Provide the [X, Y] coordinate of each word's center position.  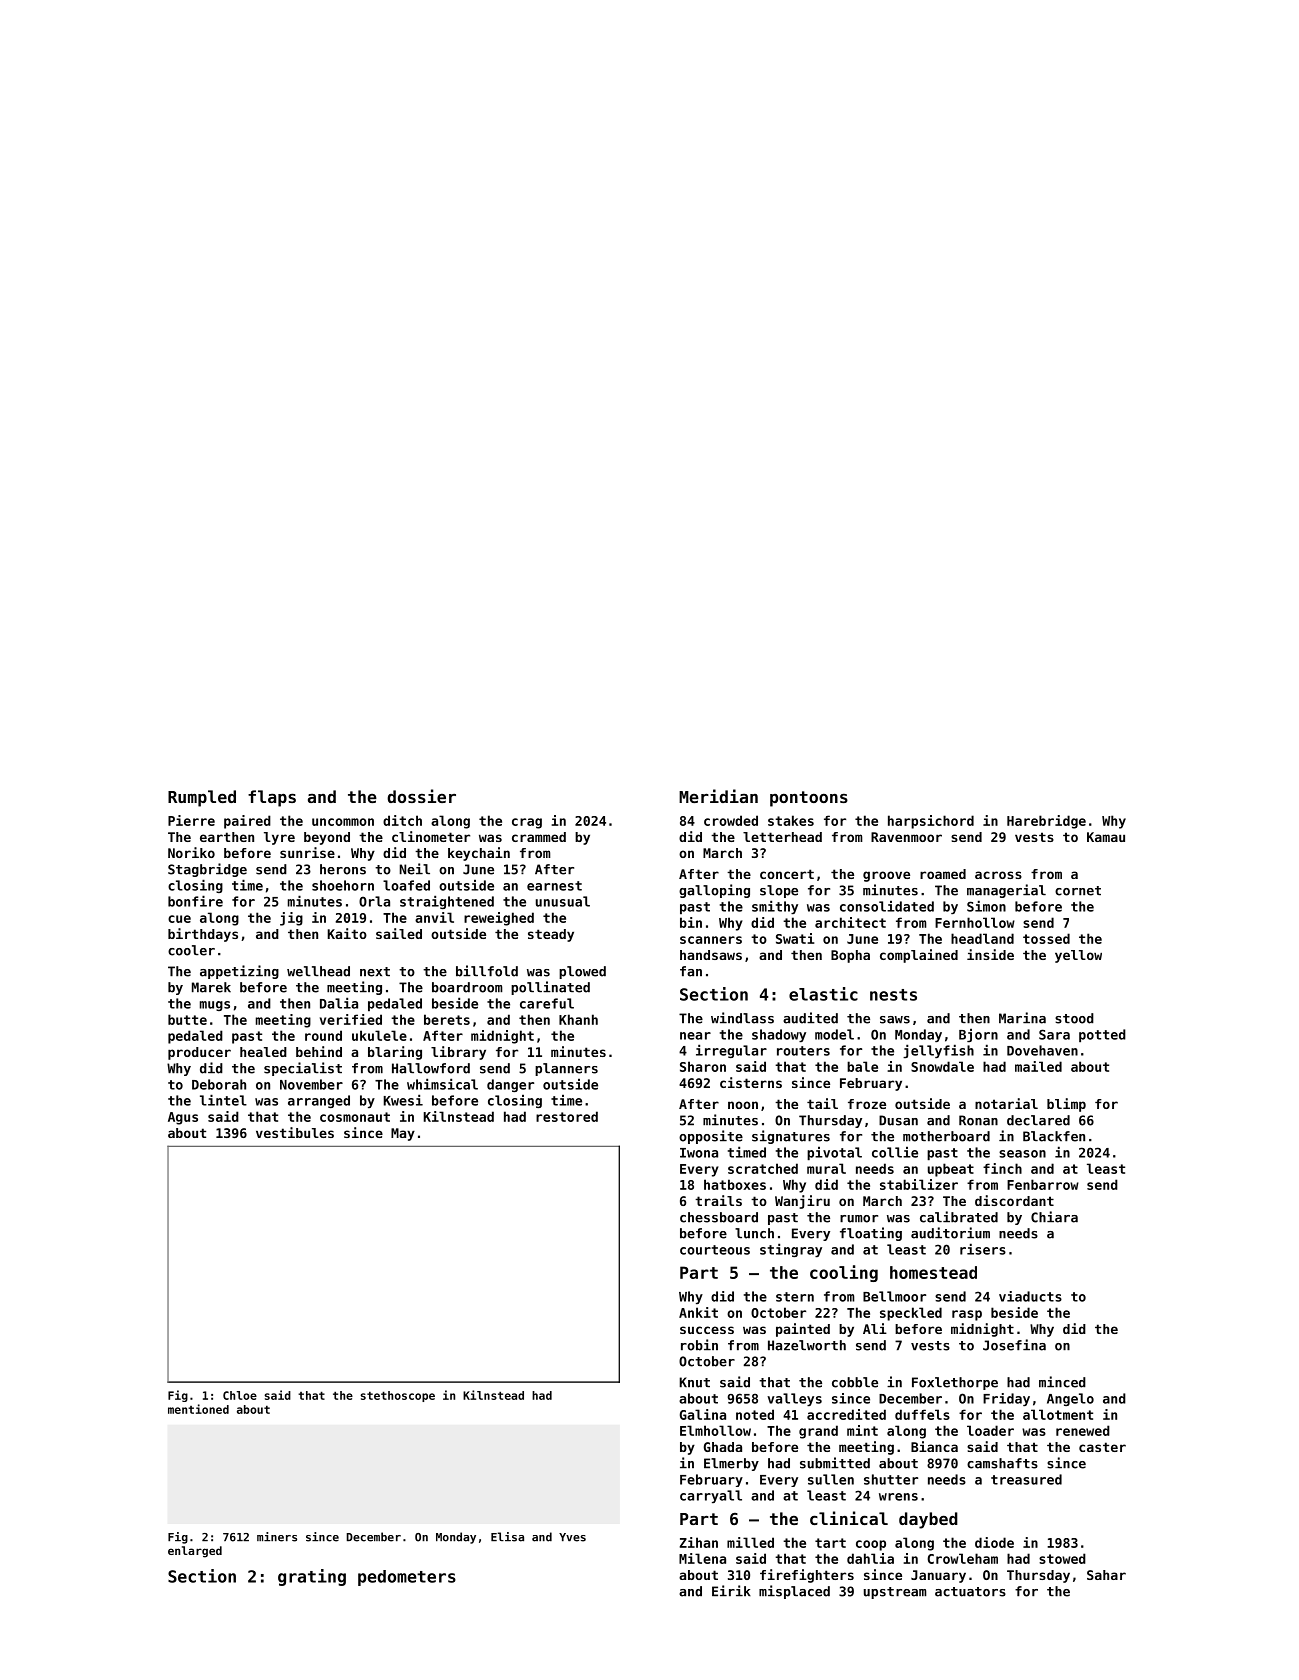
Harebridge [1046, 822]
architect [850, 922]
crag [527, 823]
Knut [695, 1382]
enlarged [195, 1552]
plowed [582, 972]
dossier [421, 796]
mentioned [198, 1409]
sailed [399, 933]
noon [743, 1105]
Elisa [507, 1537]
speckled [911, 1314]
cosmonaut [355, 1117]
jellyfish [938, 1051]
